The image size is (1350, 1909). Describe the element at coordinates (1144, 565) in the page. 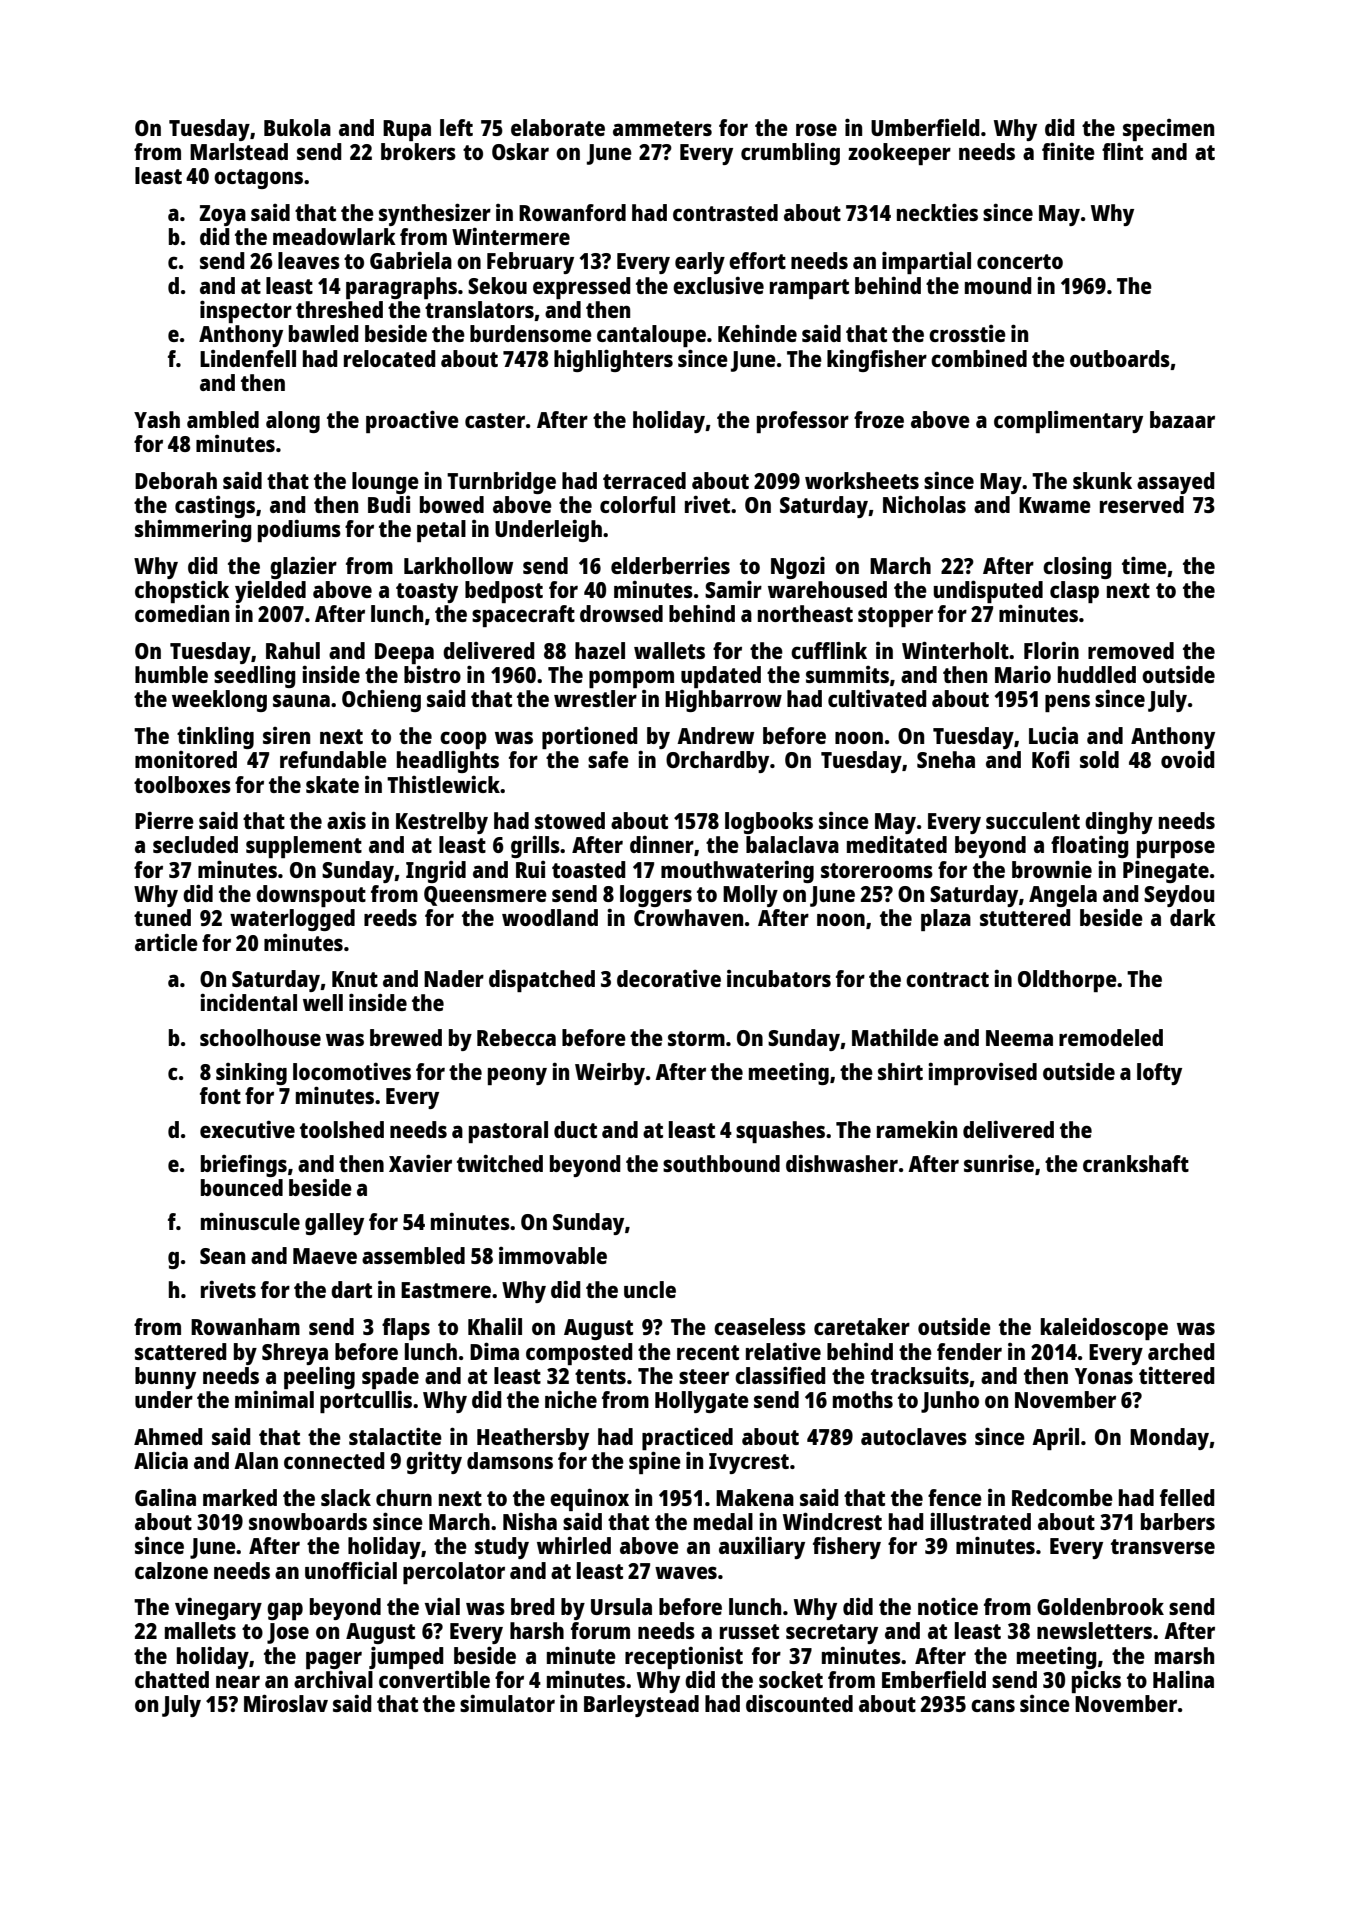

I see `time` at that location.
